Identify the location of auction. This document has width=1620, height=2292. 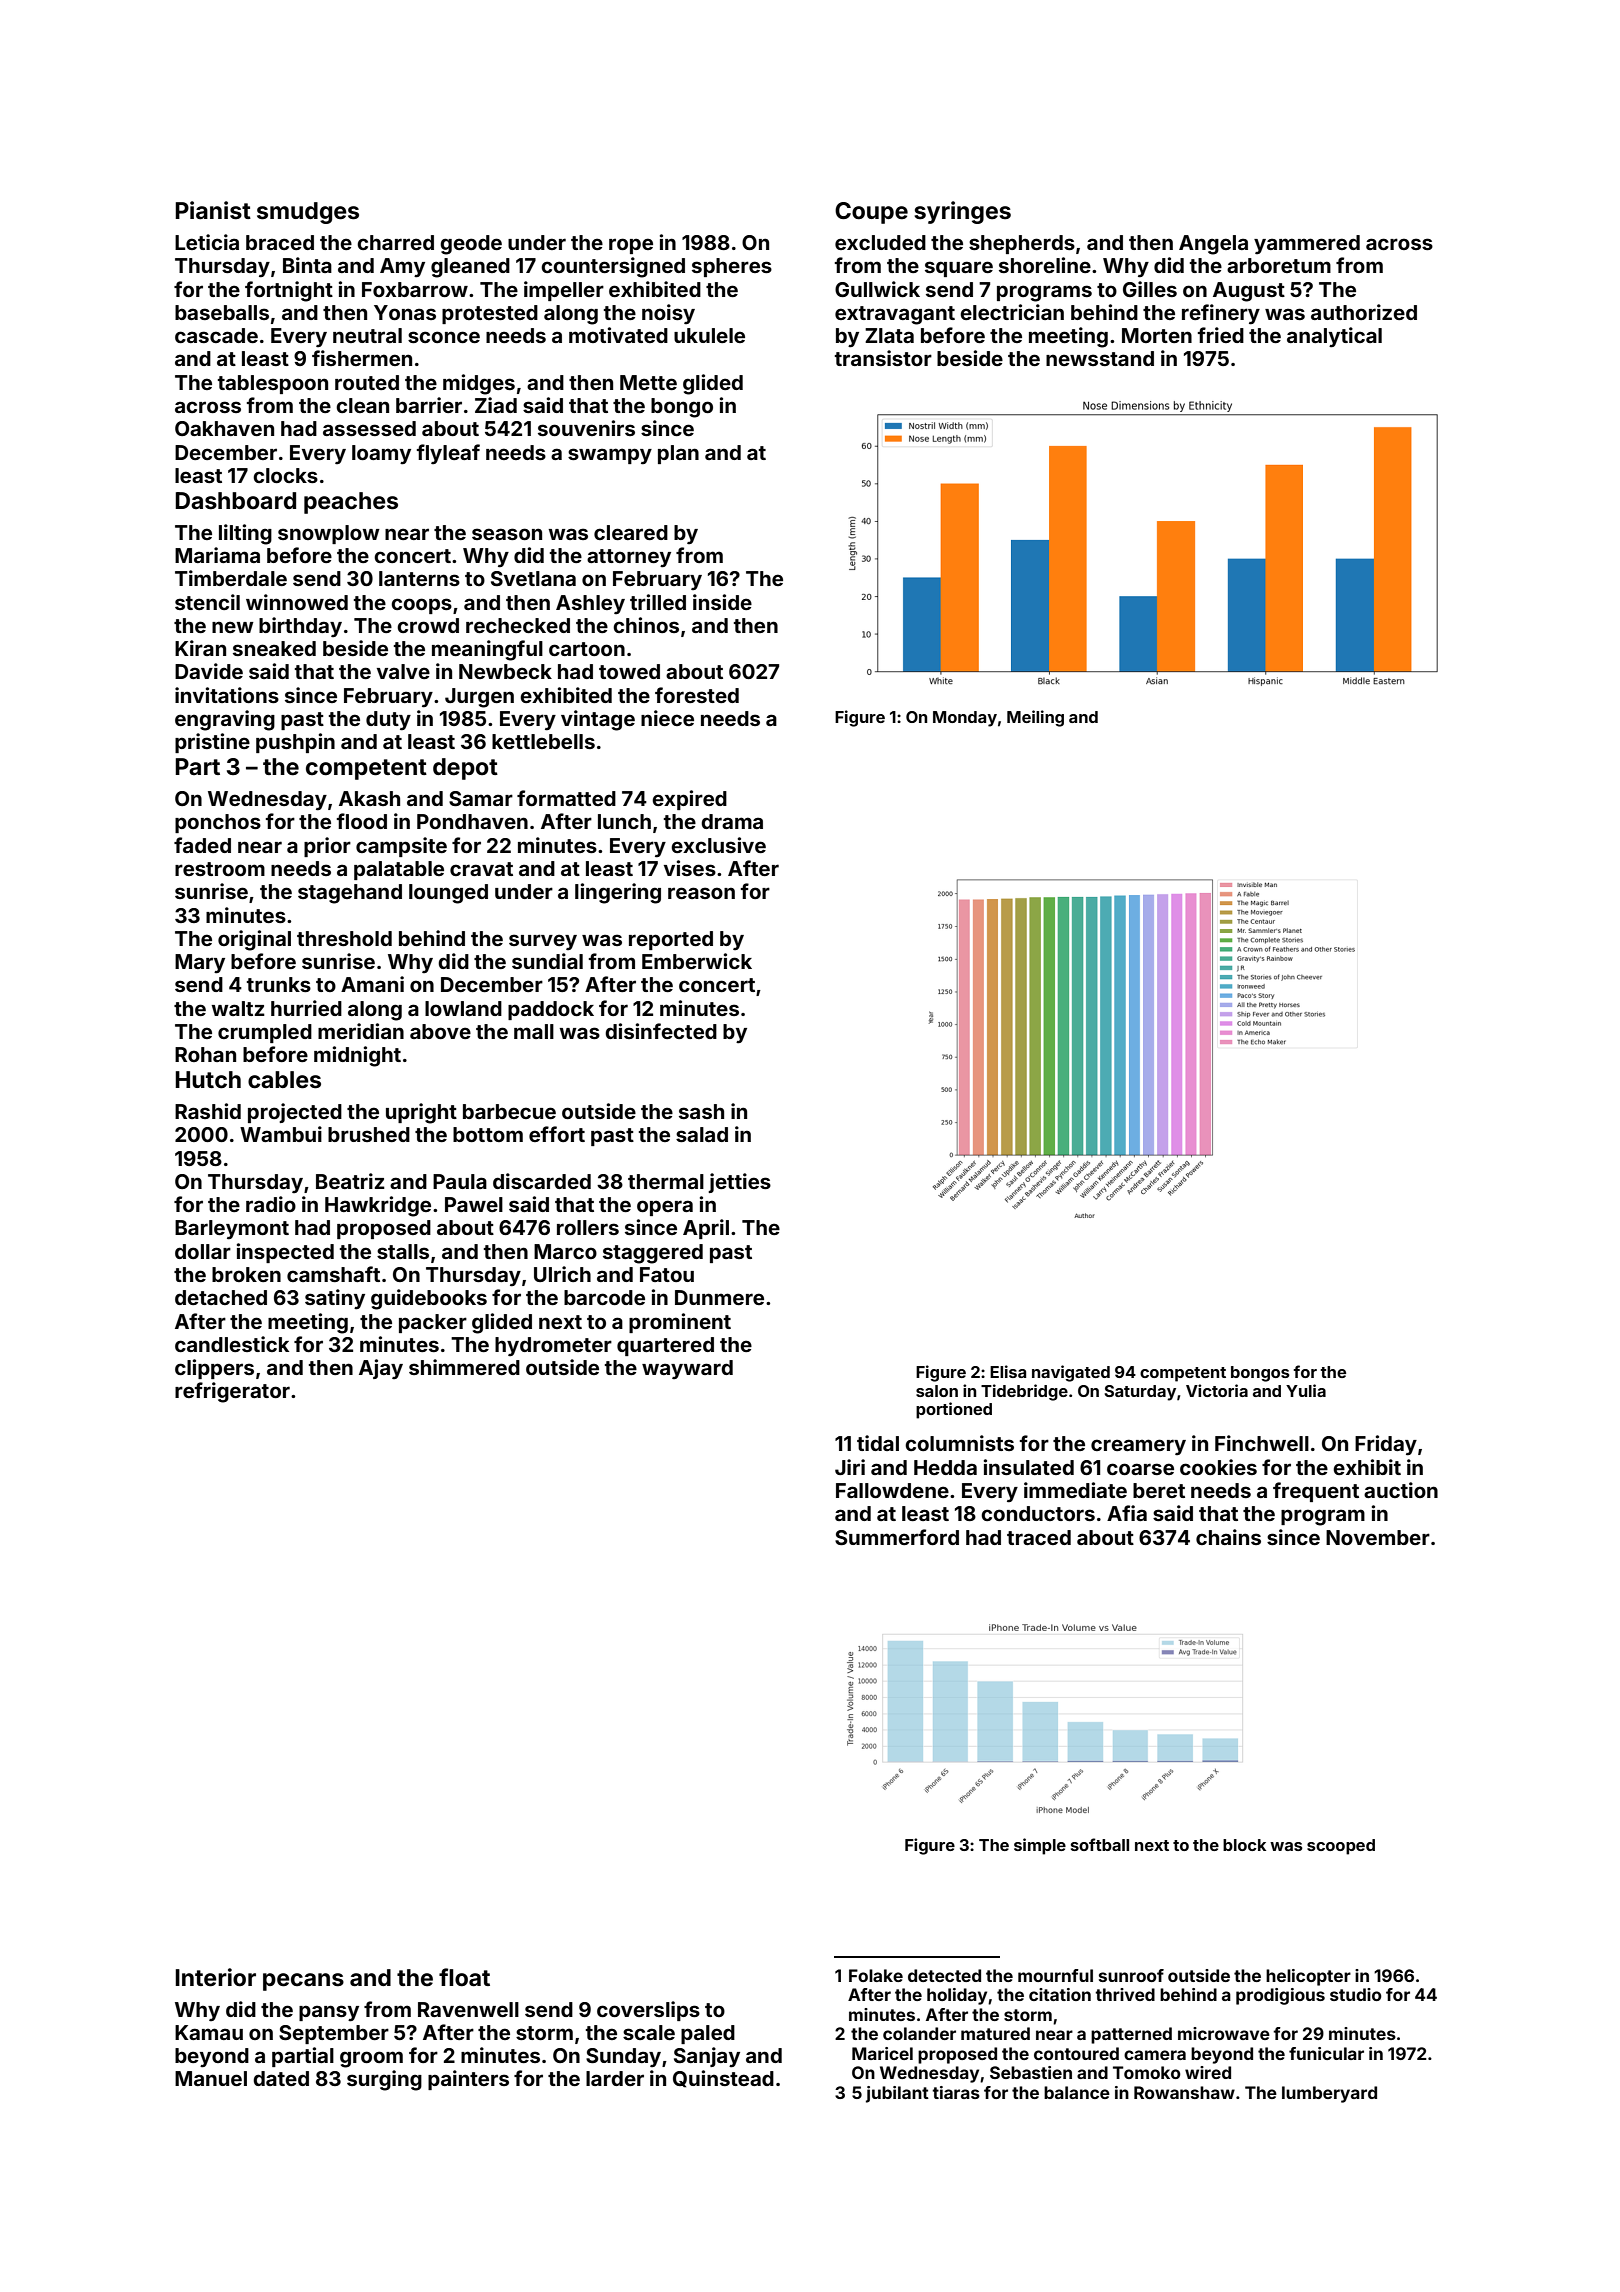
(1401, 1490).
